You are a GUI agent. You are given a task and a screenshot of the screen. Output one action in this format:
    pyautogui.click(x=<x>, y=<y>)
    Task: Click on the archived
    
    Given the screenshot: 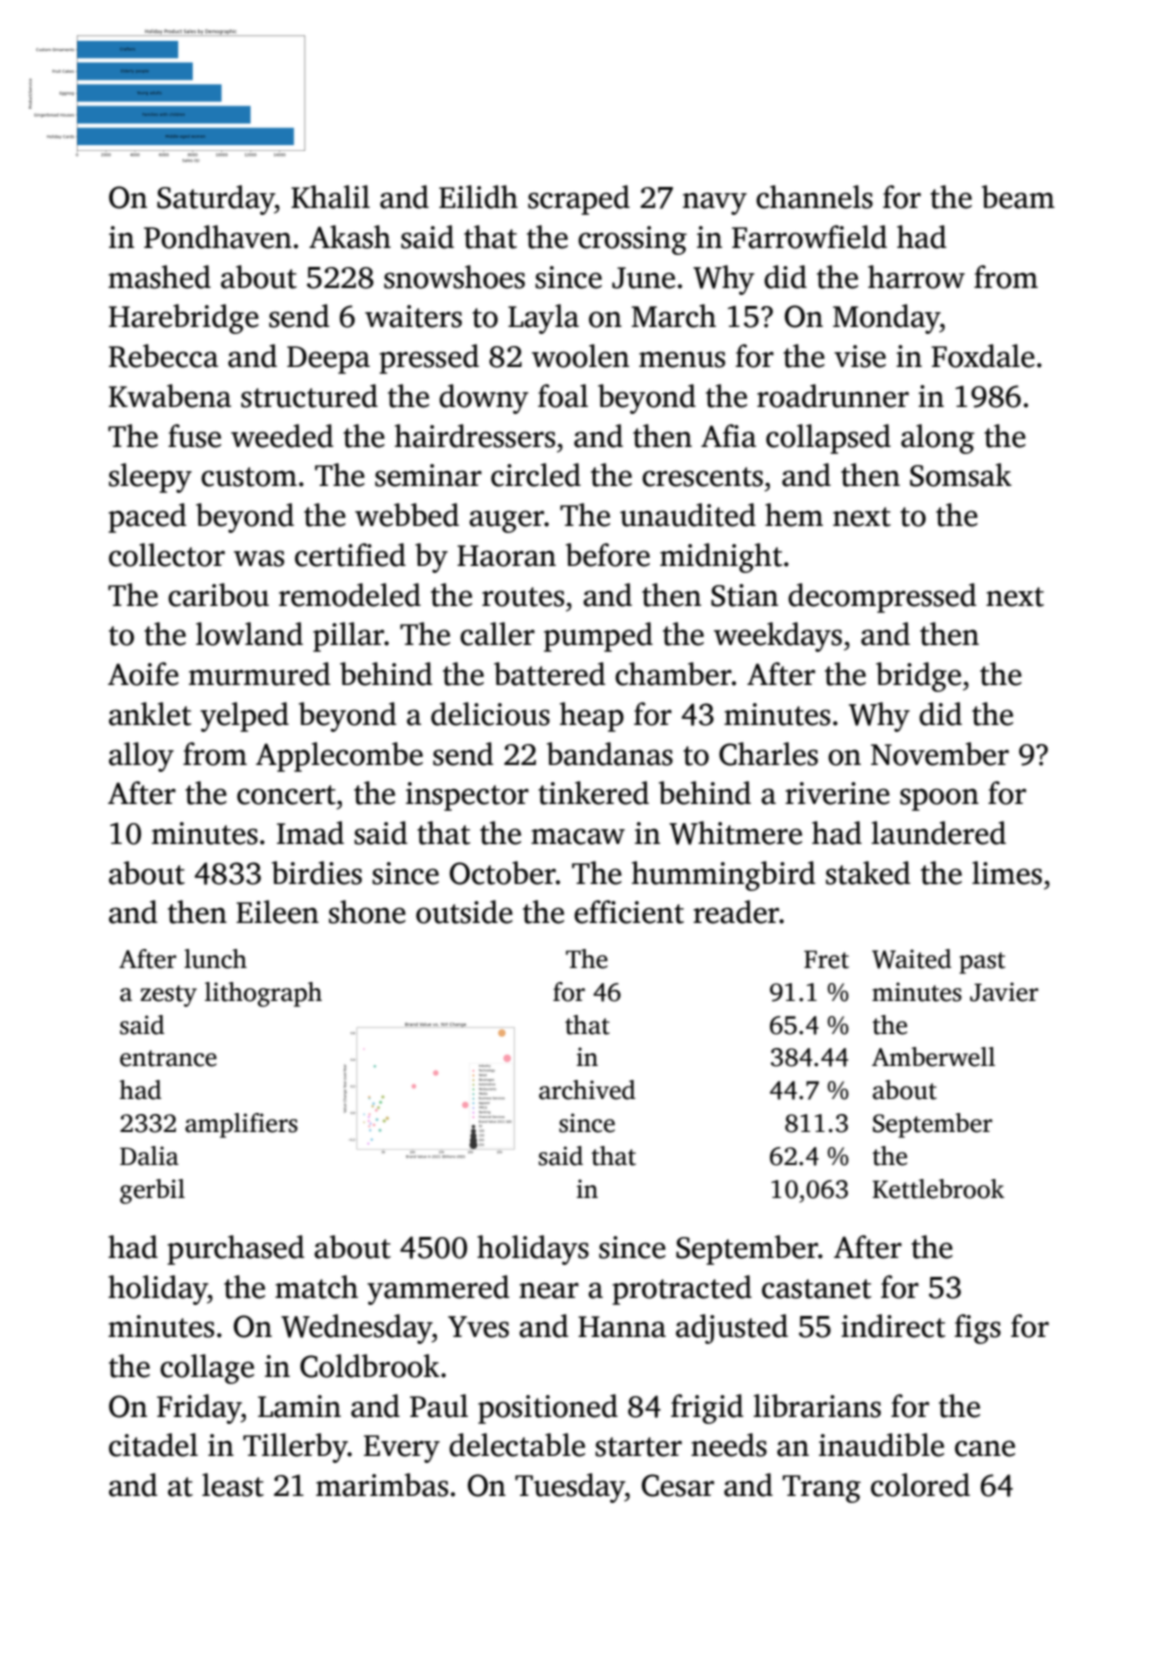 What is the action you would take?
    pyautogui.click(x=587, y=1090)
